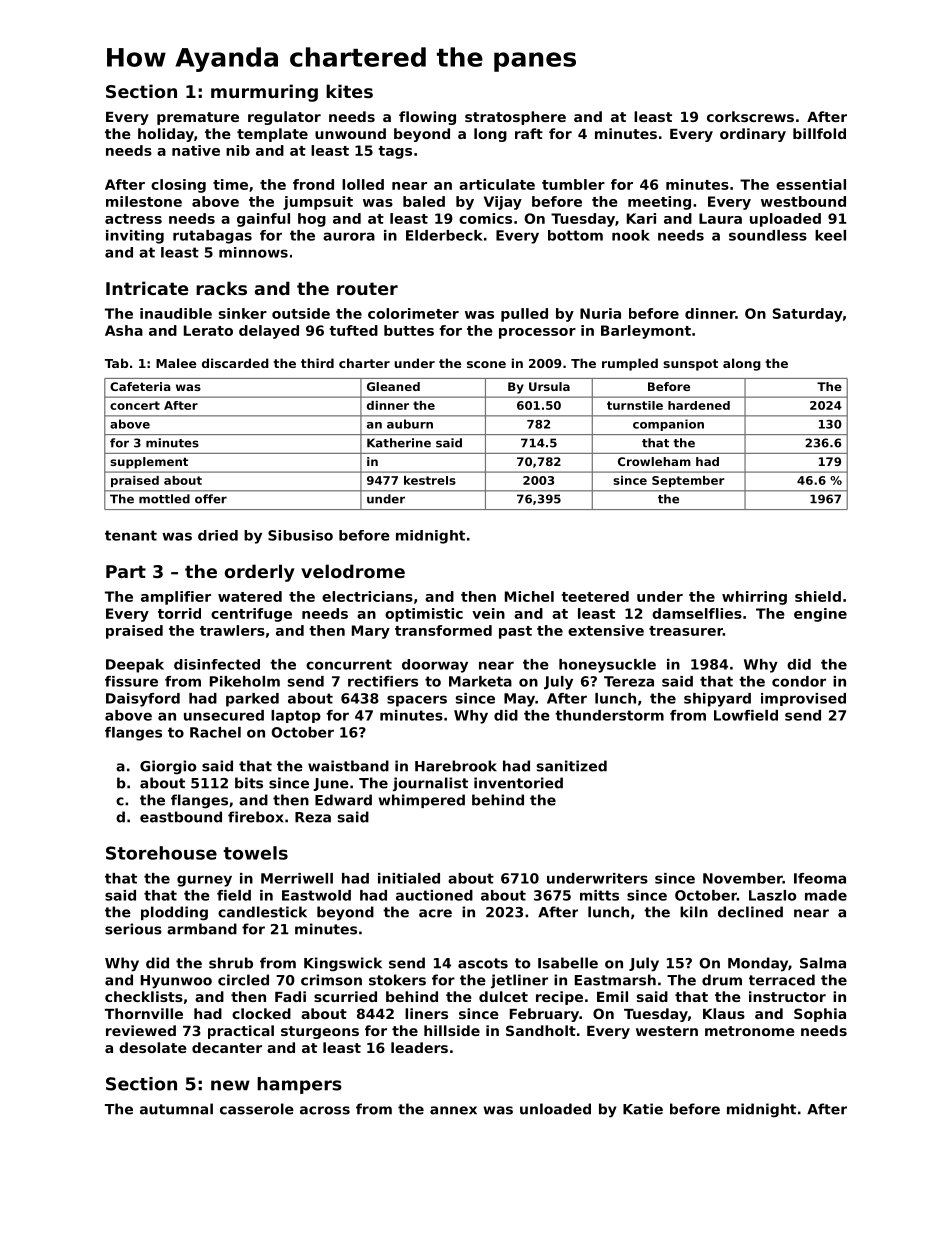 The image size is (952, 1233). What do you see at coordinates (488, 613) in the page?
I see `vein` at bounding box center [488, 613].
